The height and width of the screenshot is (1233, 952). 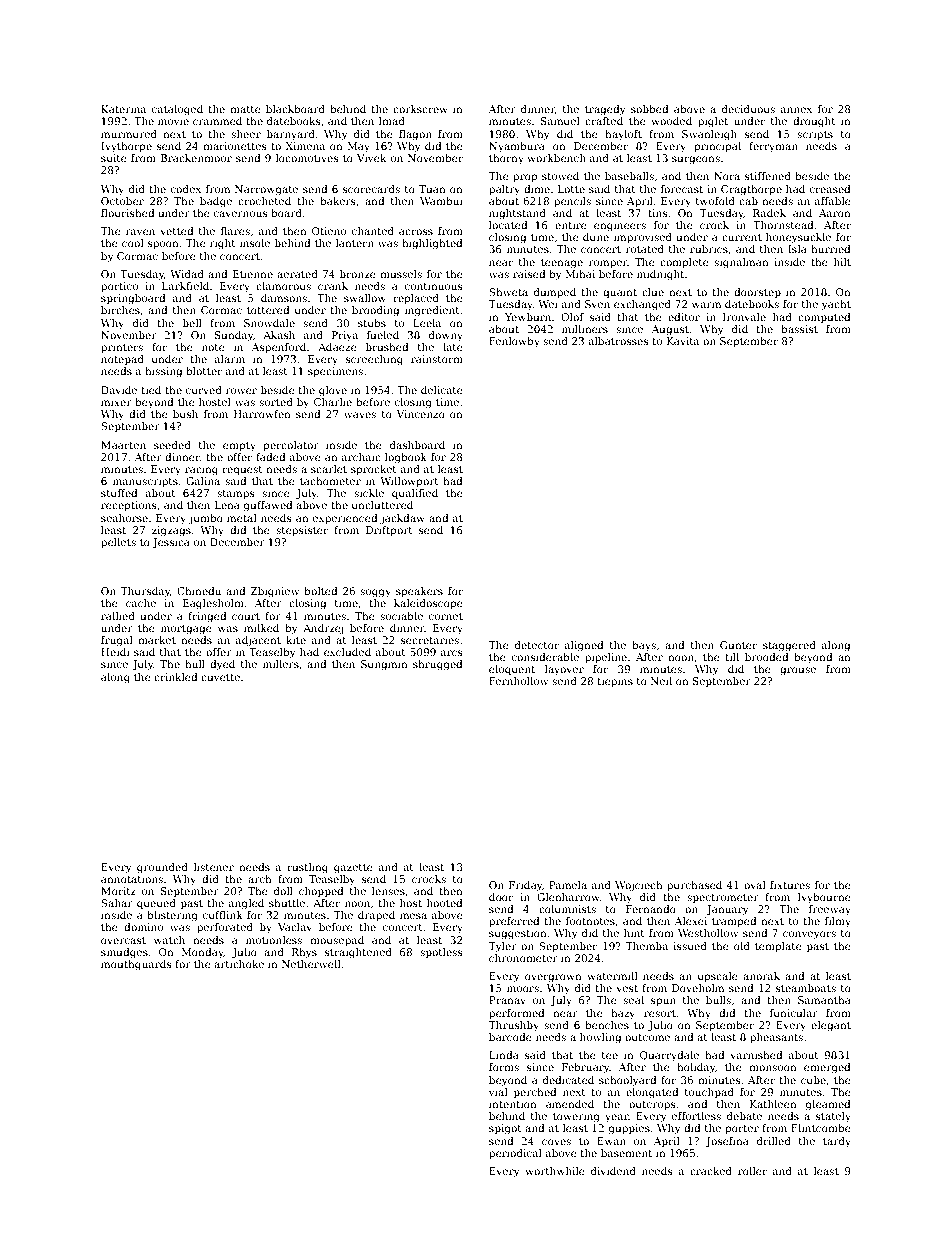 I want to click on matte, so click(x=245, y=109).
